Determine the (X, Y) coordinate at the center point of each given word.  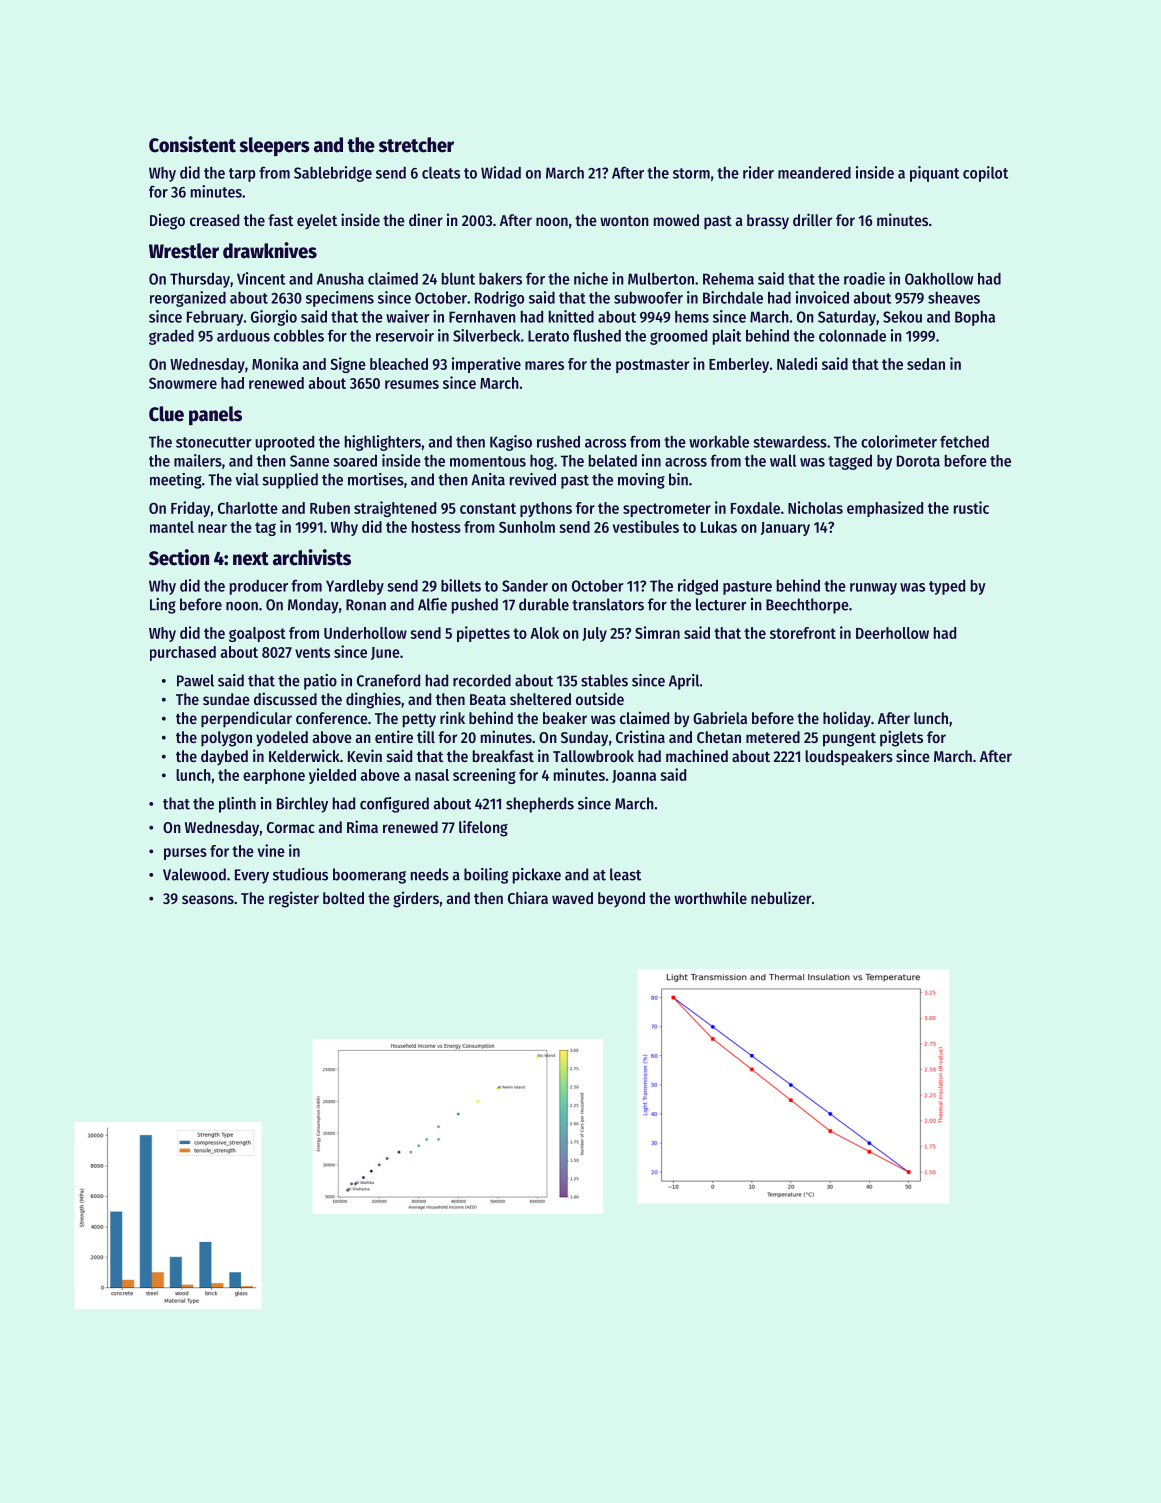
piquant (934, 174)
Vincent (261, 278)
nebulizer (781, 897)
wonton (624, 221)
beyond (621, 899)
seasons (208, 899)
